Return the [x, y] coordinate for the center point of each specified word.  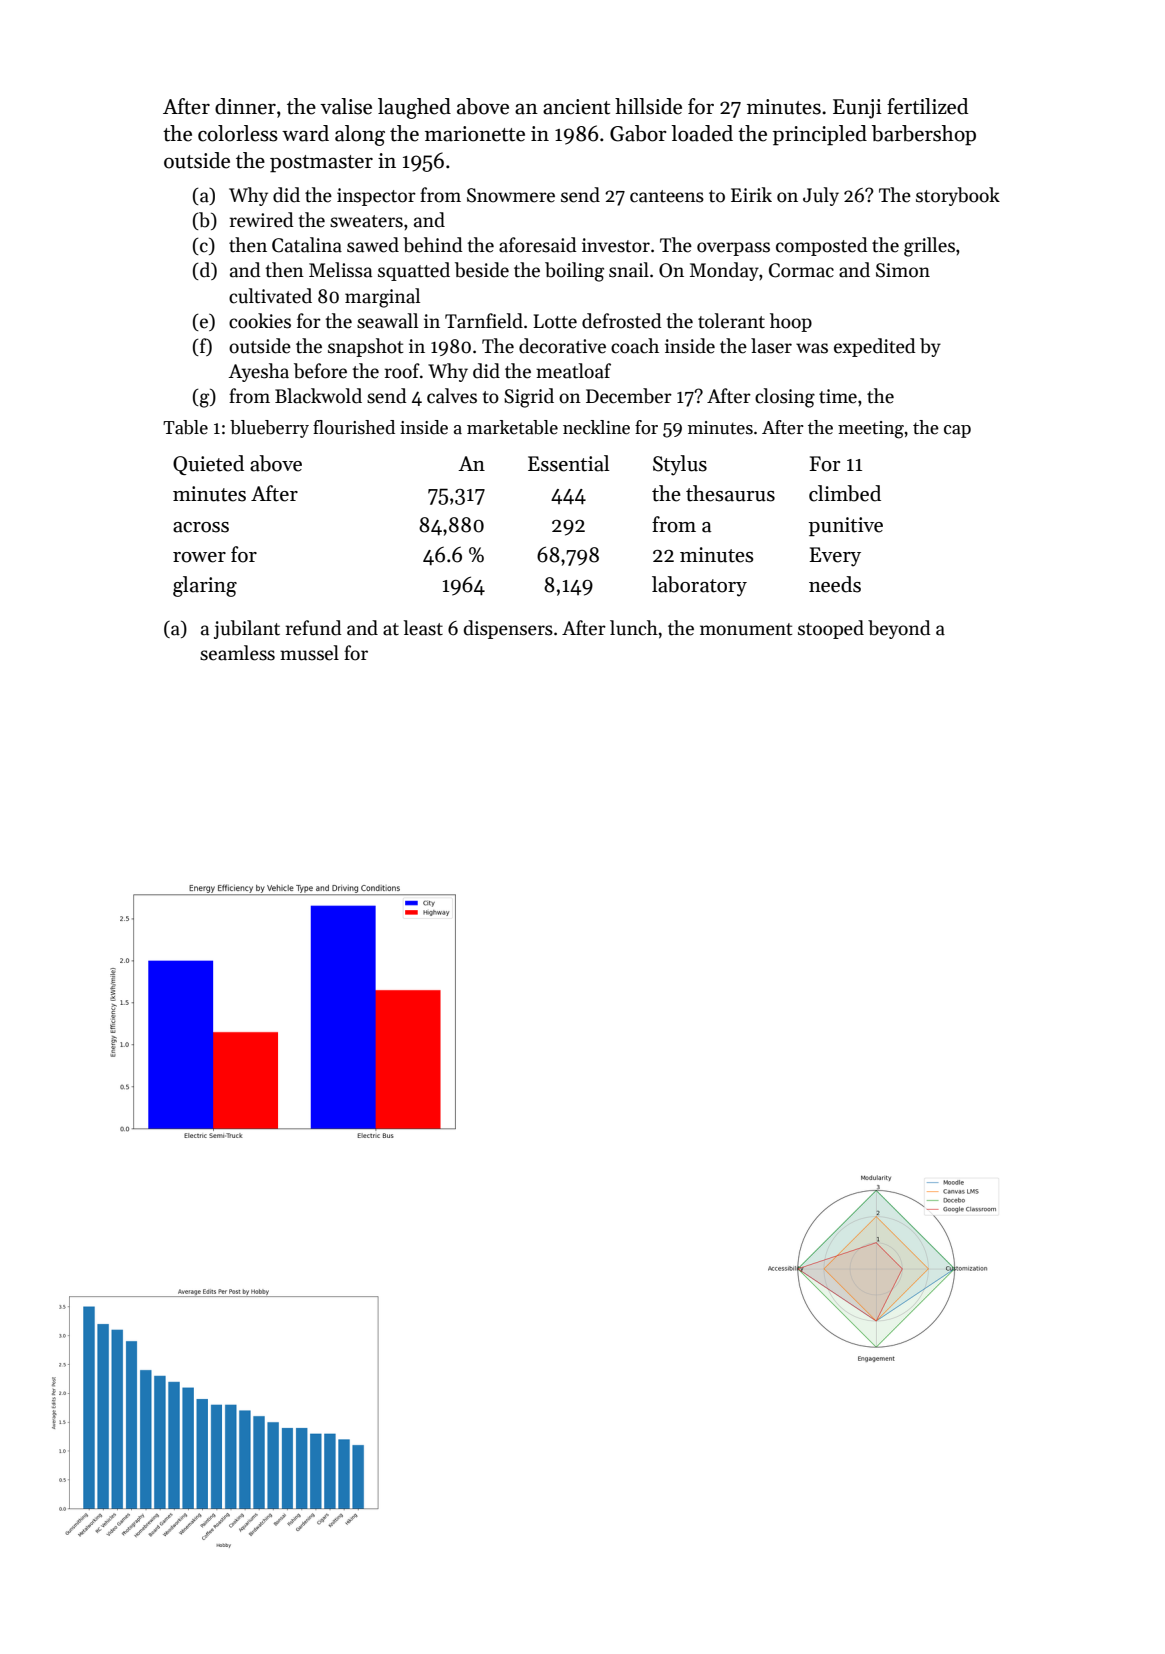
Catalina [307, 245]
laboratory [699, 586]
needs [835, 584]
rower [199, 557]
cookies [260, 321]
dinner [245, 106]
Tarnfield [484, 321]
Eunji [857, 109]
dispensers [508, 629]
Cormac [801, 270]
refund [314, 628]
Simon [903, 270]
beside [482, 270]
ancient [576, 107]
